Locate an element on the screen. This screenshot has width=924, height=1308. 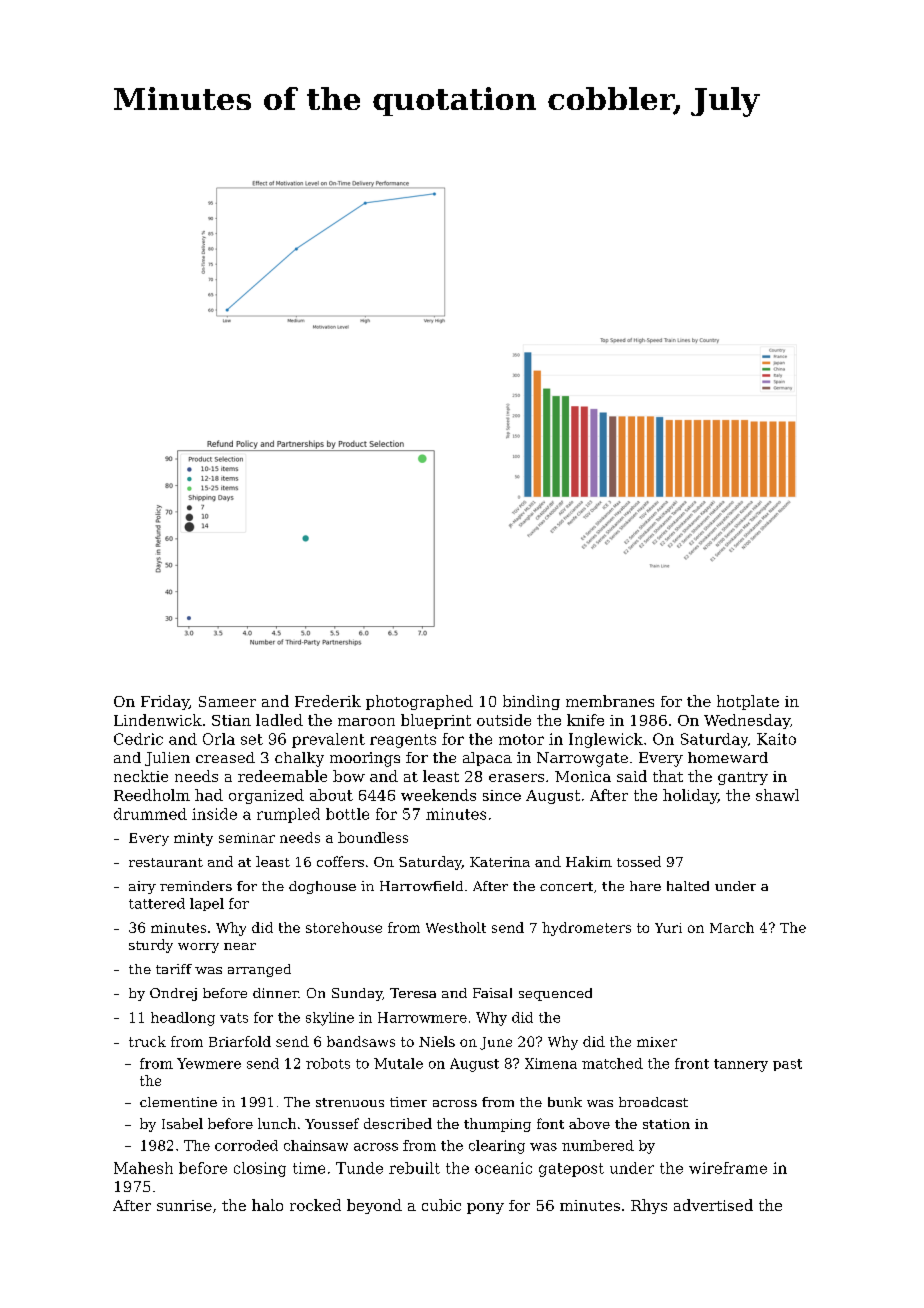
restaurant is located at coordinates (166, 862).
